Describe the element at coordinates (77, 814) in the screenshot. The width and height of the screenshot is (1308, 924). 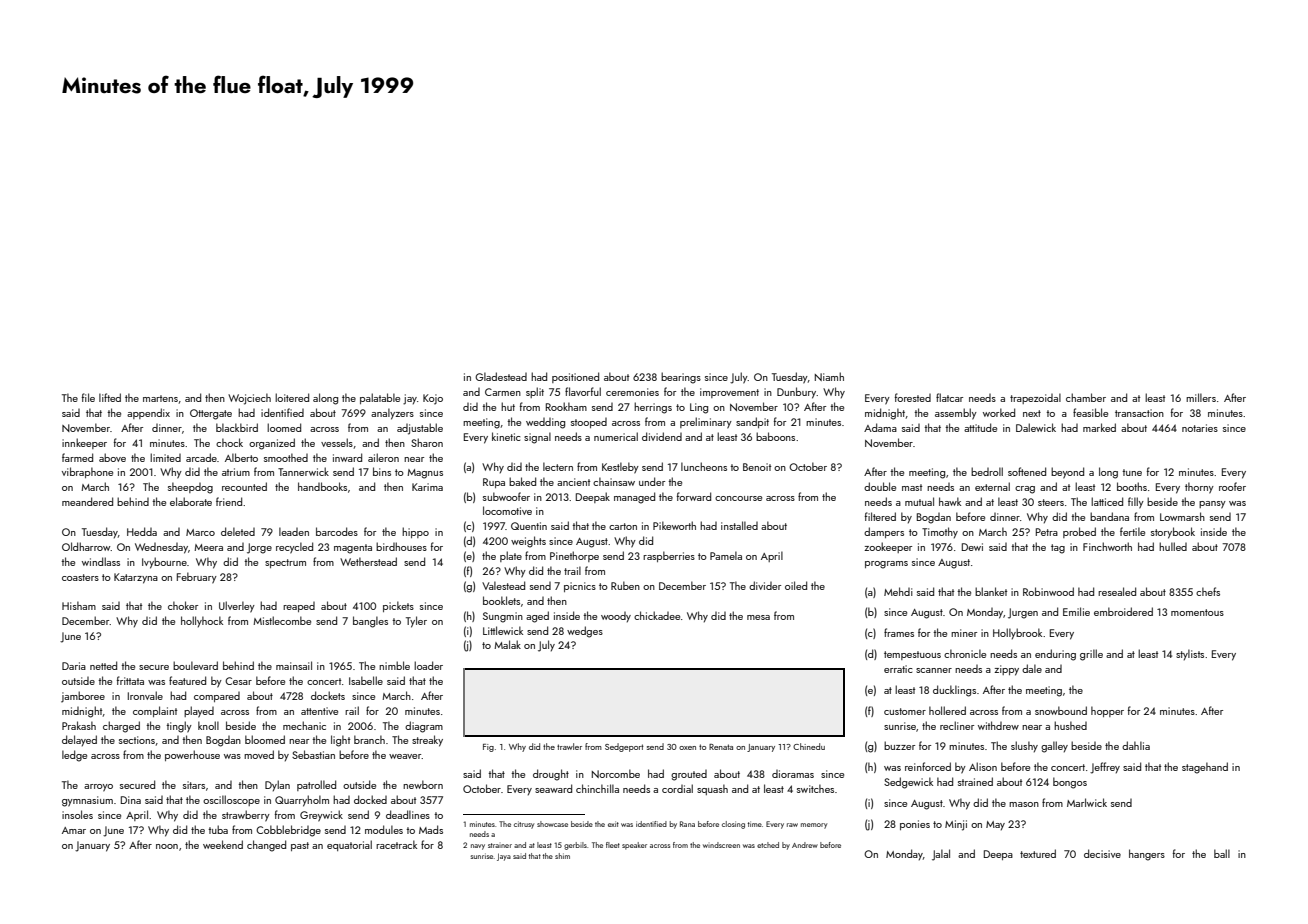
I see `insoles` at that location.
